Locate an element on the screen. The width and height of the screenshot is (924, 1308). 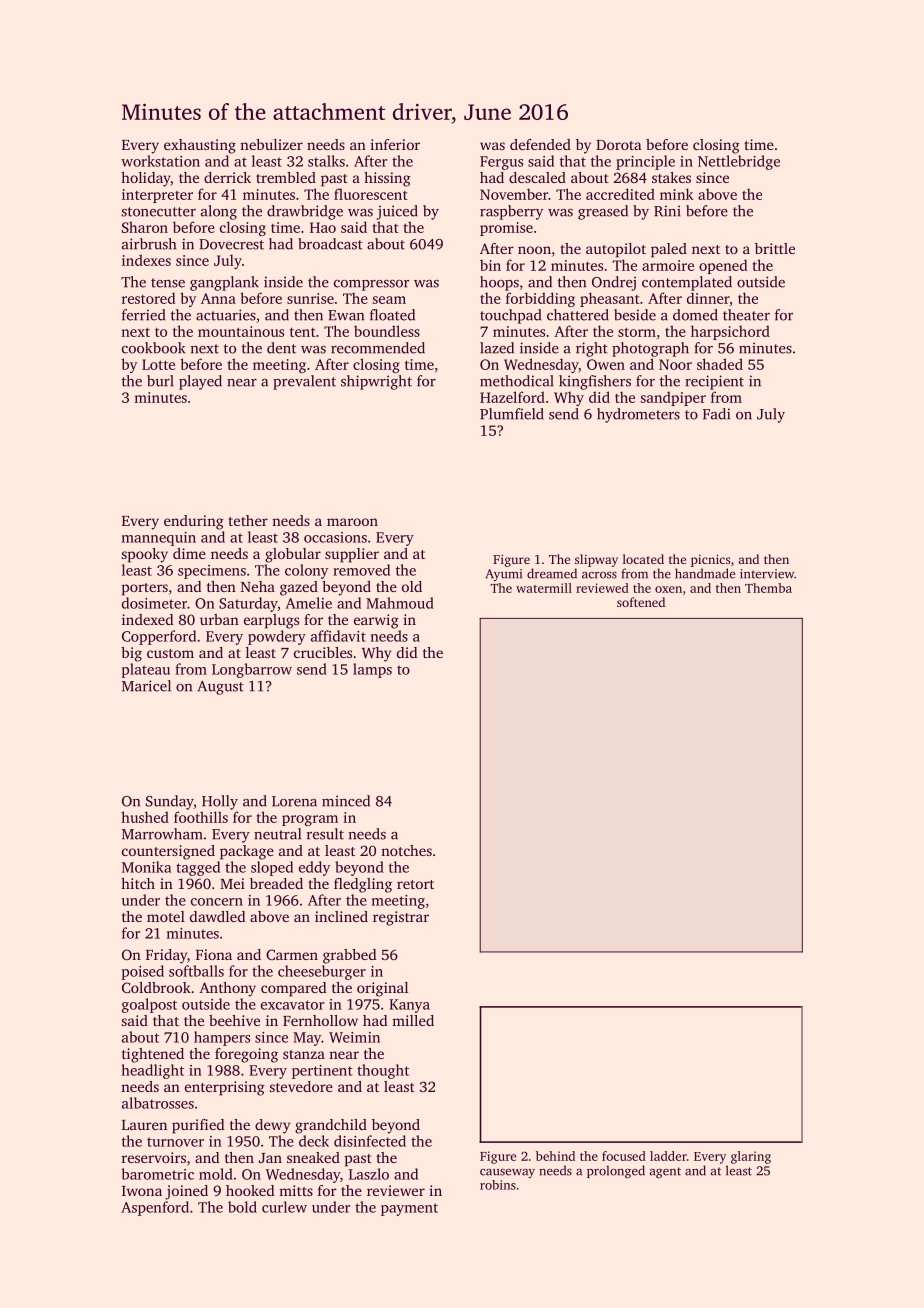
retort is located at coordinates (415, 884).
